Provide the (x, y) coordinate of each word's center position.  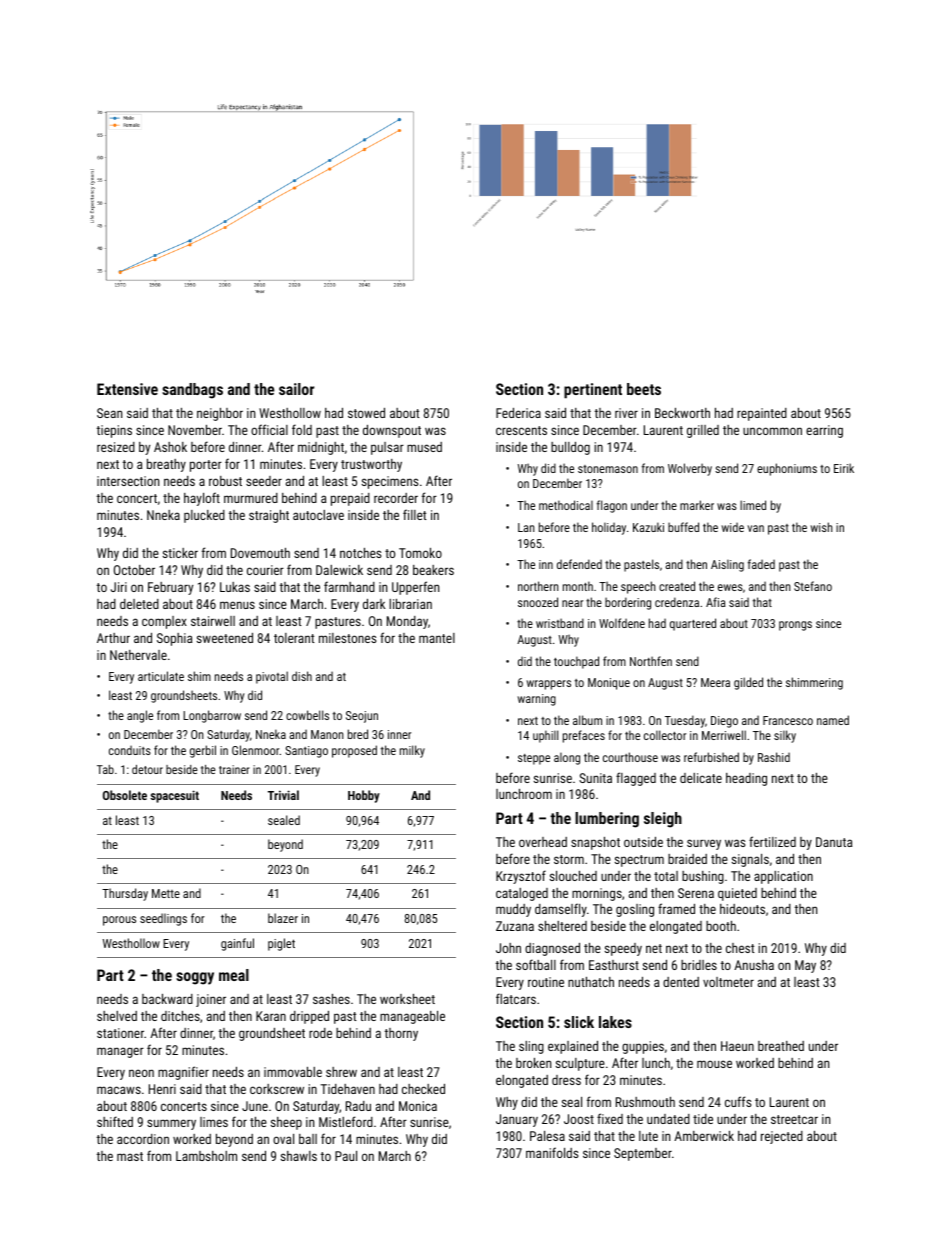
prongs (795, 626)
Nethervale (138, 655)
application (783, 877)
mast (130, 1156)
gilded (748, 683)
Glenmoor (256, 750)
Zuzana (515, 926)
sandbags (192, 391)
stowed (366, 413)
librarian (410, 604)
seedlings (163, 919)
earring (824, 431)
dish (302, 676)
